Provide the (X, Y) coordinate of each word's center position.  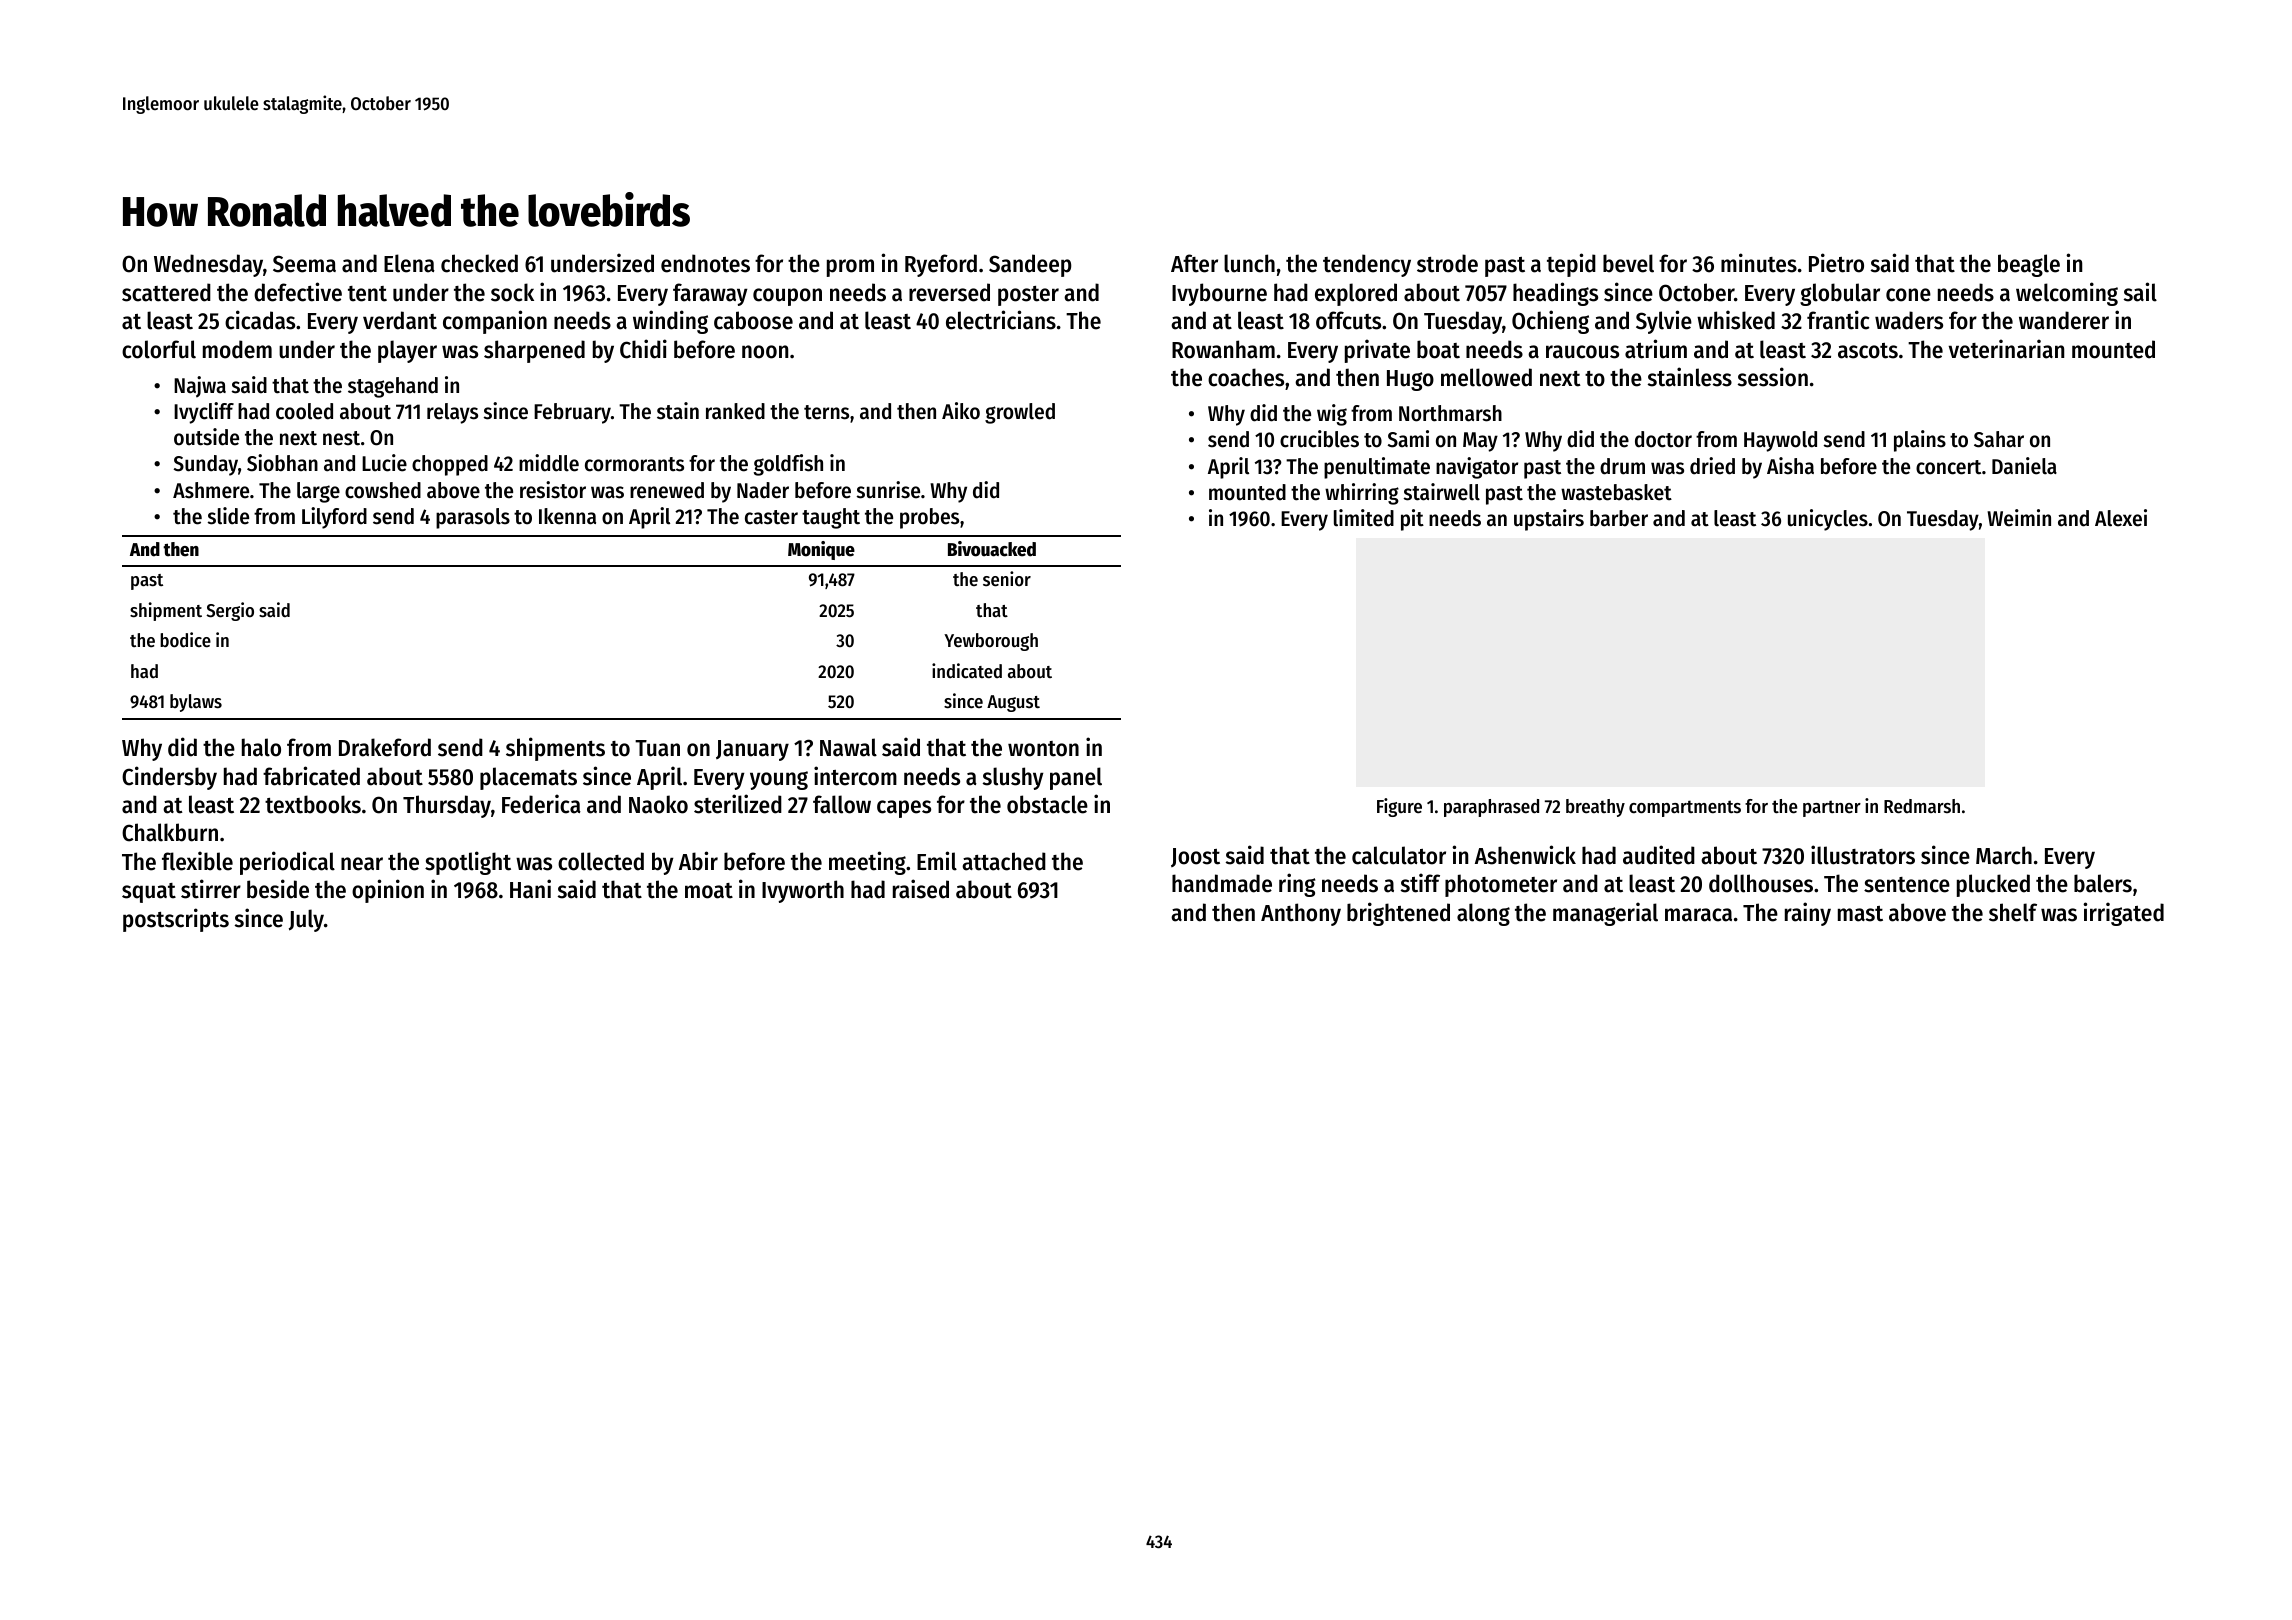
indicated (967, 671)
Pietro (1836, 263)
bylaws (196, 703)
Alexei (2121, 518)
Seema (304, 264)
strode (1447, 263)
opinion (388, 891)
